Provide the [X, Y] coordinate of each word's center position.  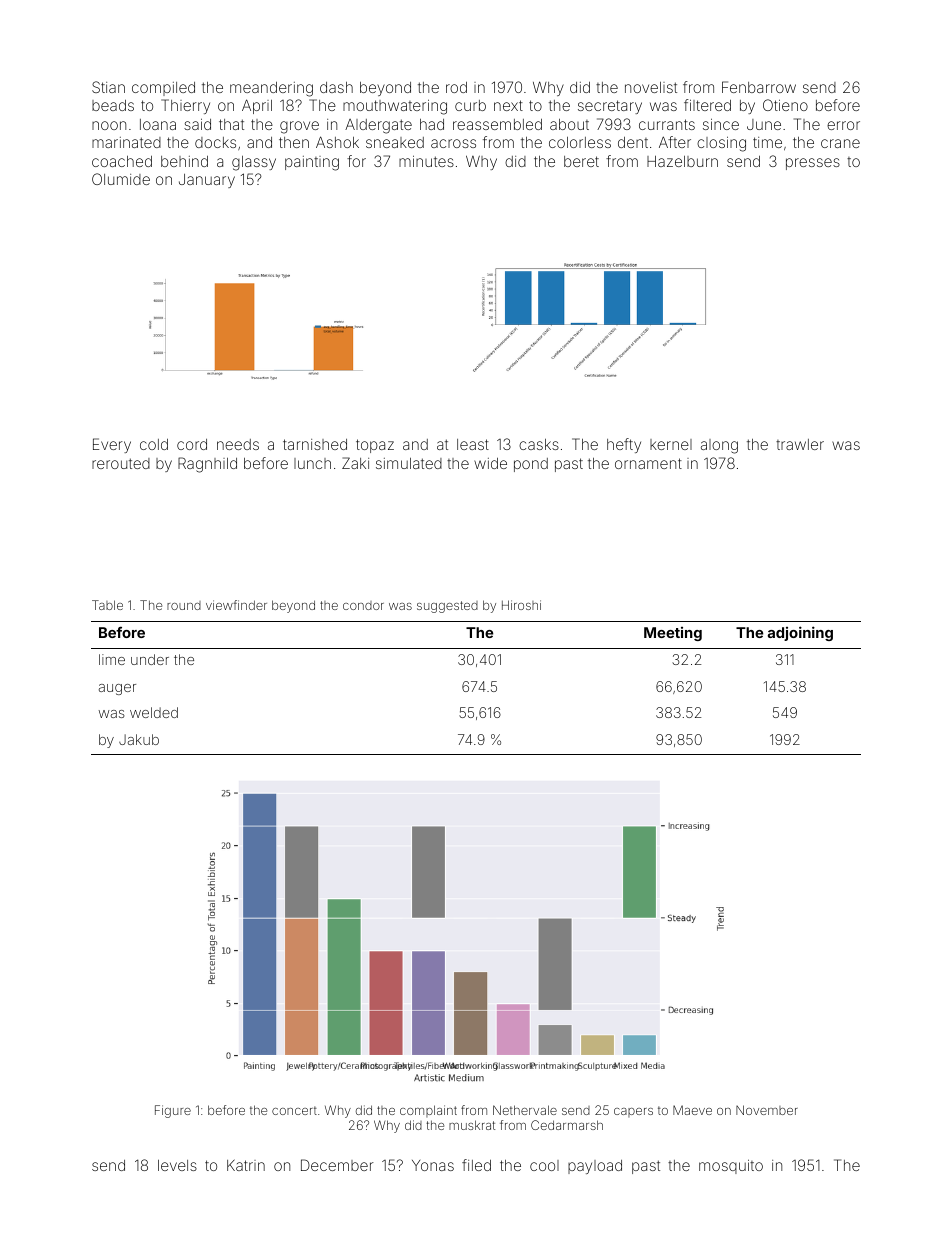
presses [813, 164]
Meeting [673, 634]
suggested [447, 607]
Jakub [139, 739]
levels [177, 1165]
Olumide [121, 179]
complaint [428, 1111]
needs [238, 444]
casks [539, 444]
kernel [671, 444]
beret [581, 161]
